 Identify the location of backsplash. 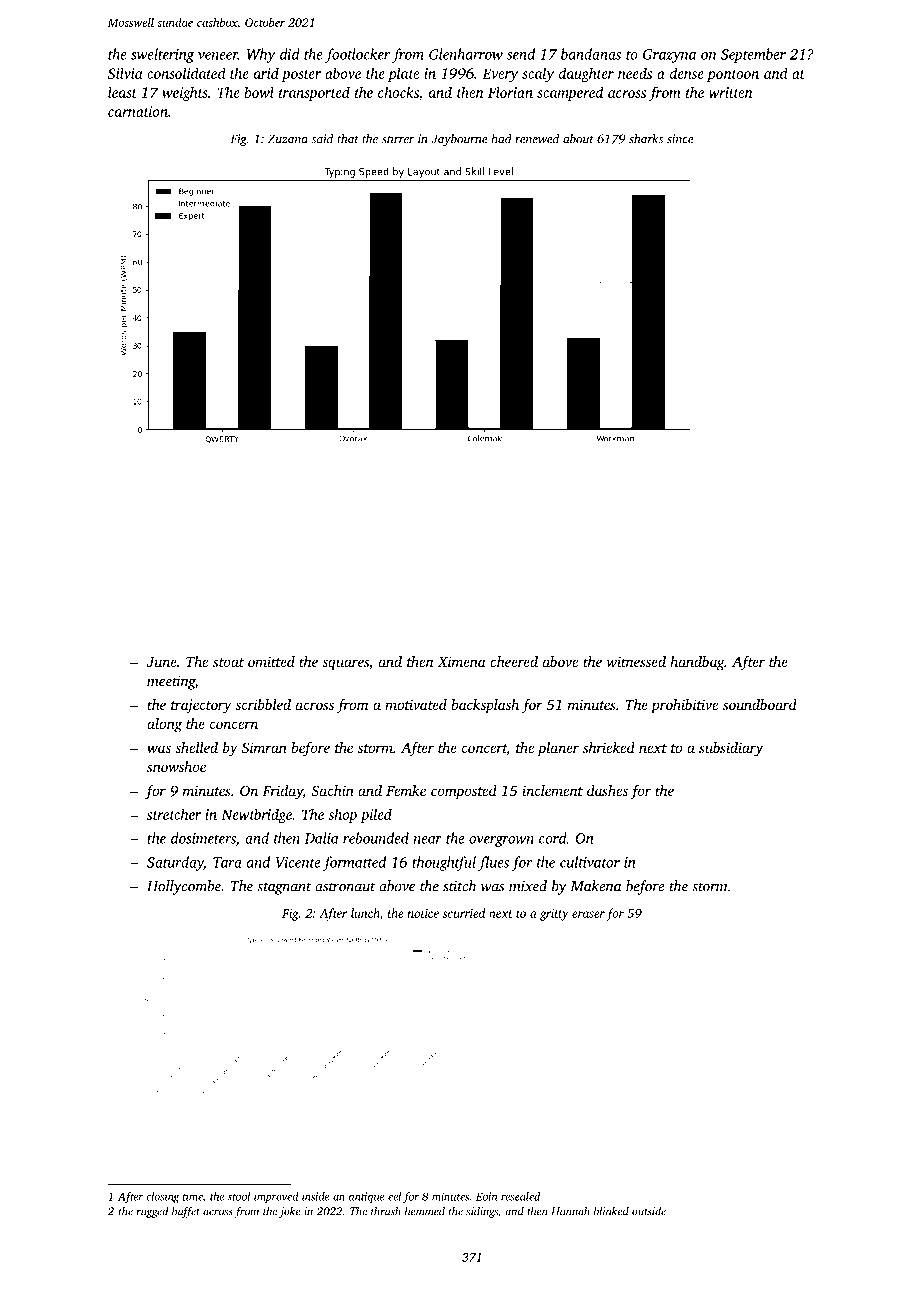
(485, 706).
